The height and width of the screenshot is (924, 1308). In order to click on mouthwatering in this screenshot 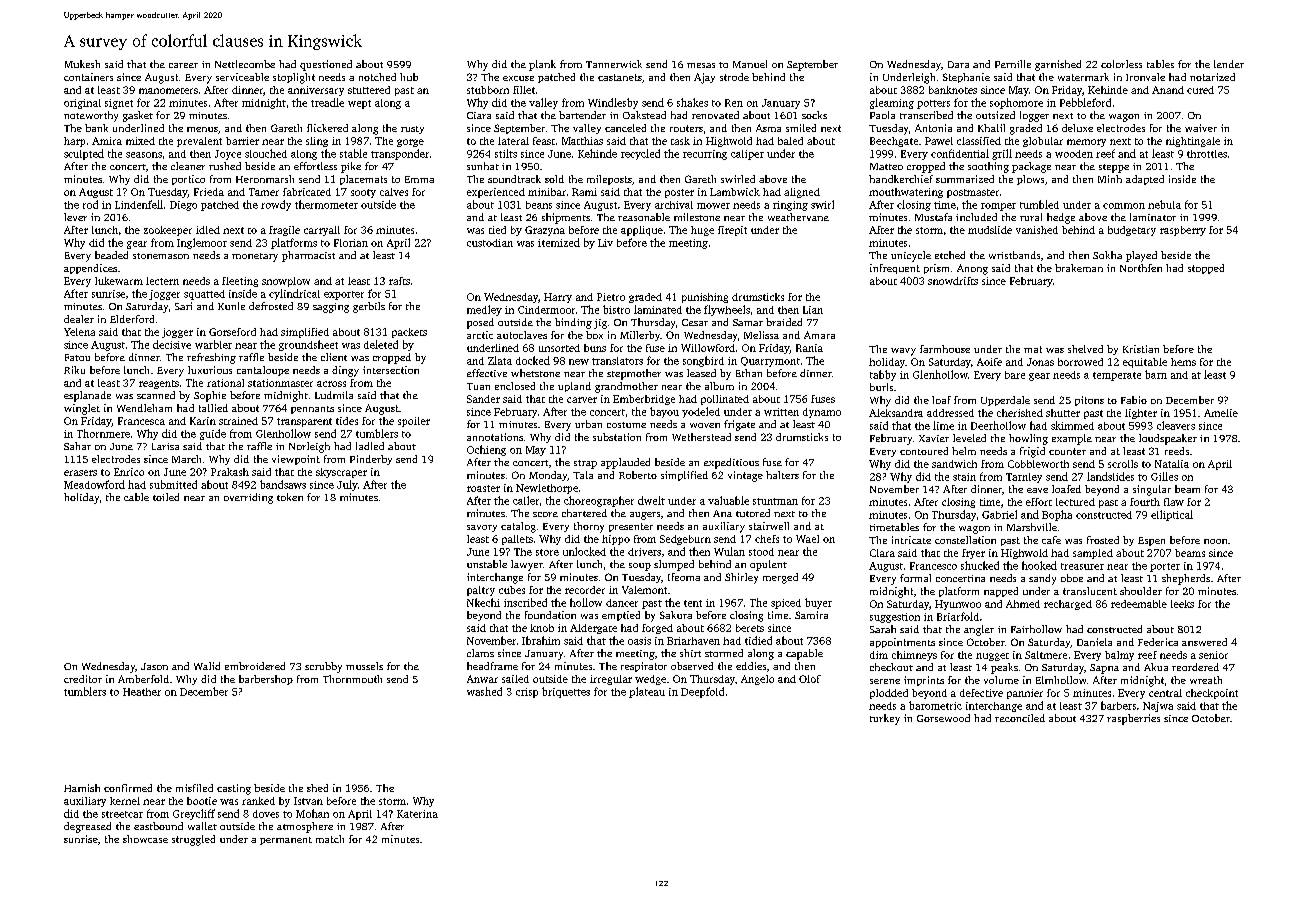, I will do `click(906, 193)`.
